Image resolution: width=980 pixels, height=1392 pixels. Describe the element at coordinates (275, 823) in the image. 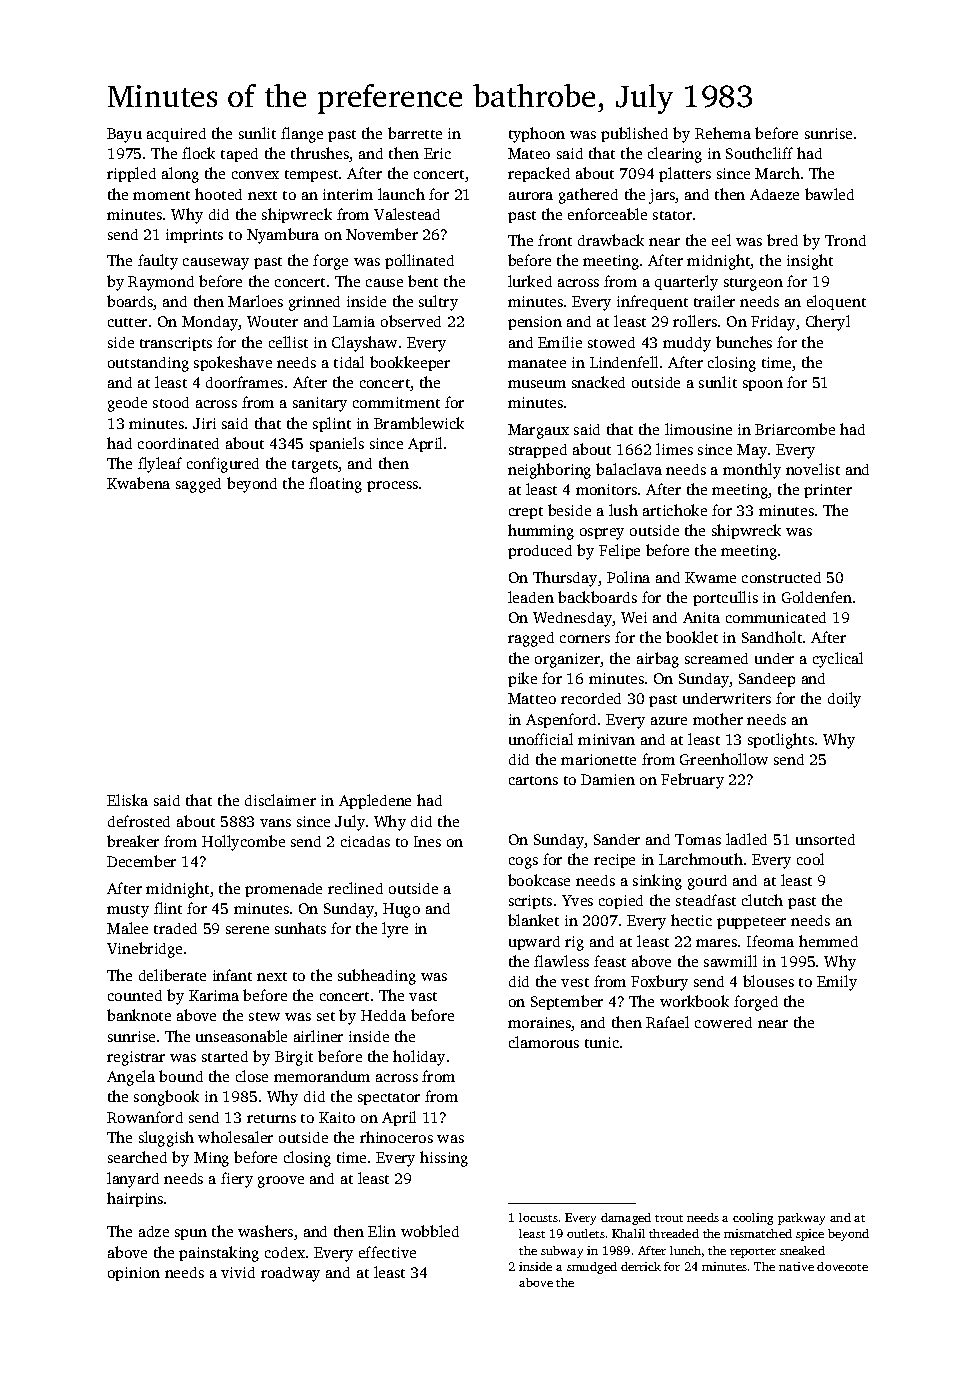

I see `vans` at that location.
